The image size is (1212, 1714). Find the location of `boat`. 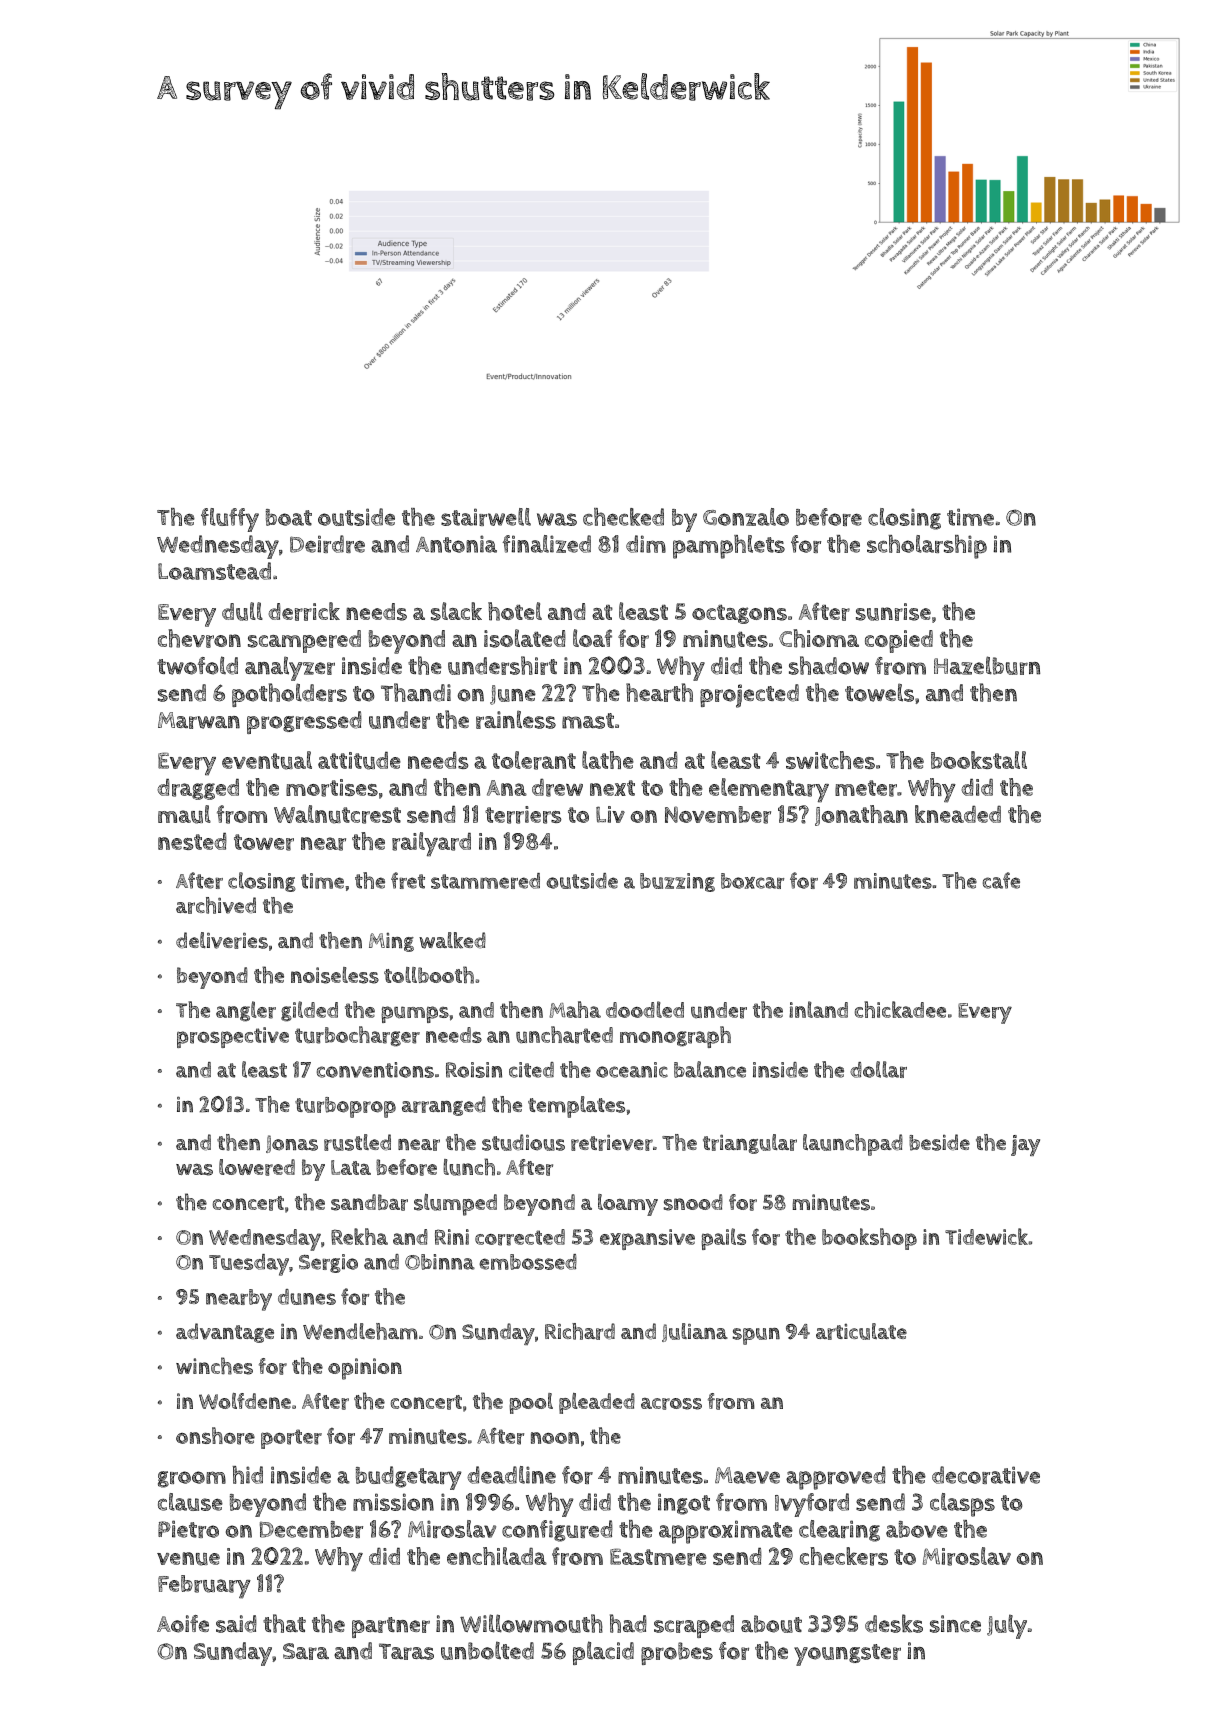

boat is located at coordinates (289, 517).
